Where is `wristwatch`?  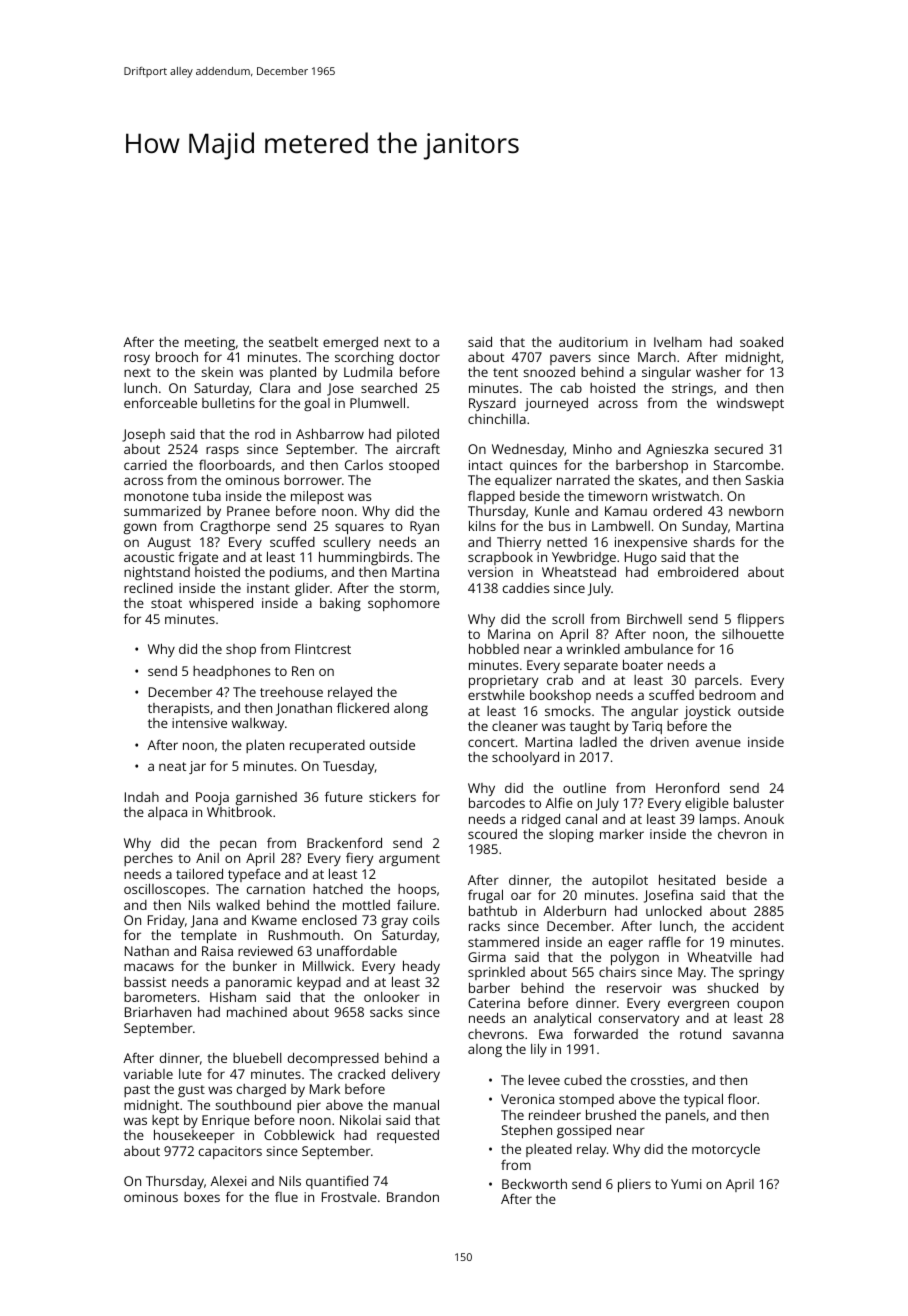 wristwatch is located at coordinates (685, 496).
